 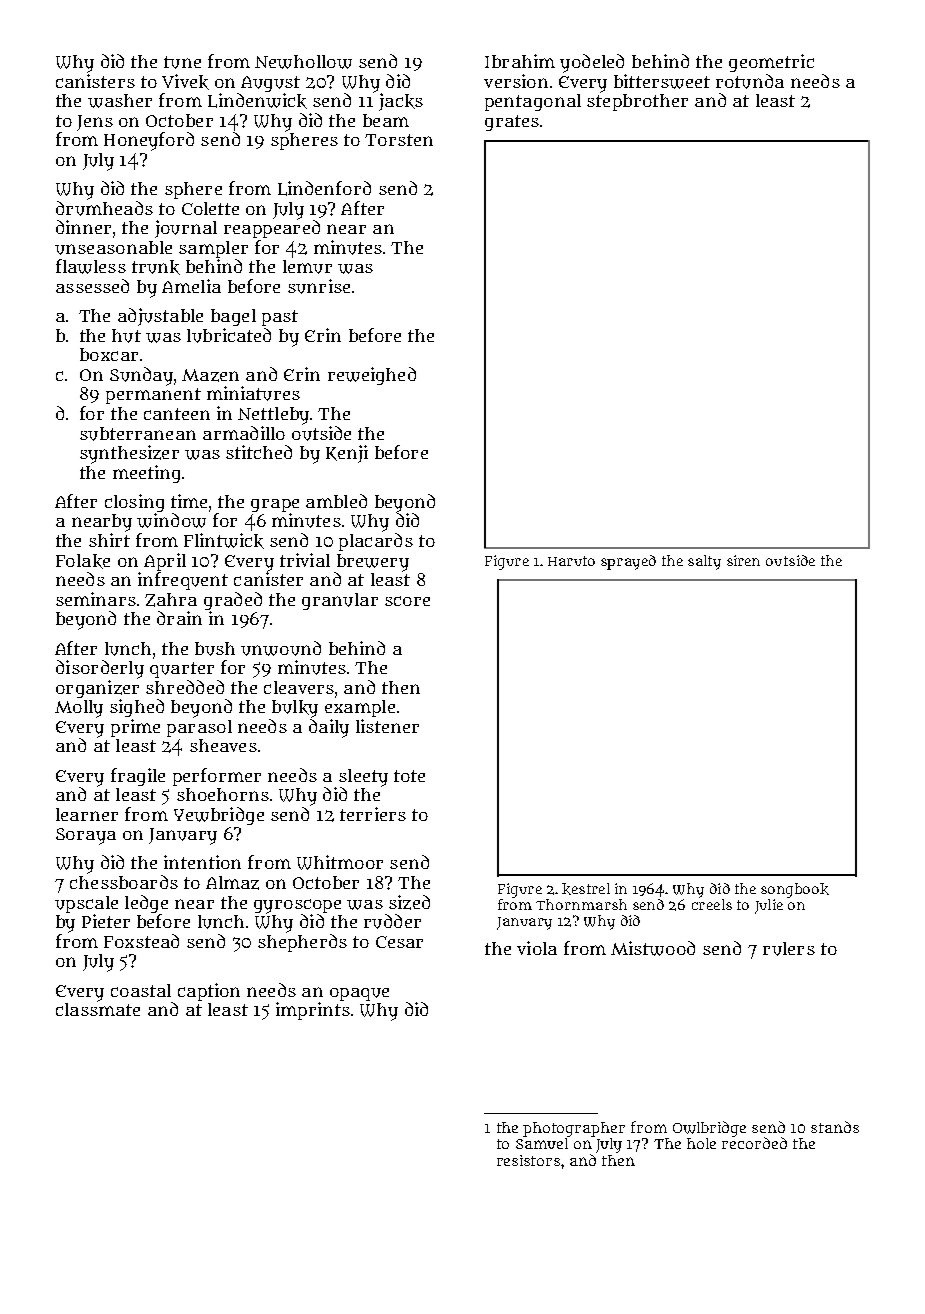 What do you see at coordinates (571, 561) in the document?
I see `Haruto` at bounding box center [571, 561].
